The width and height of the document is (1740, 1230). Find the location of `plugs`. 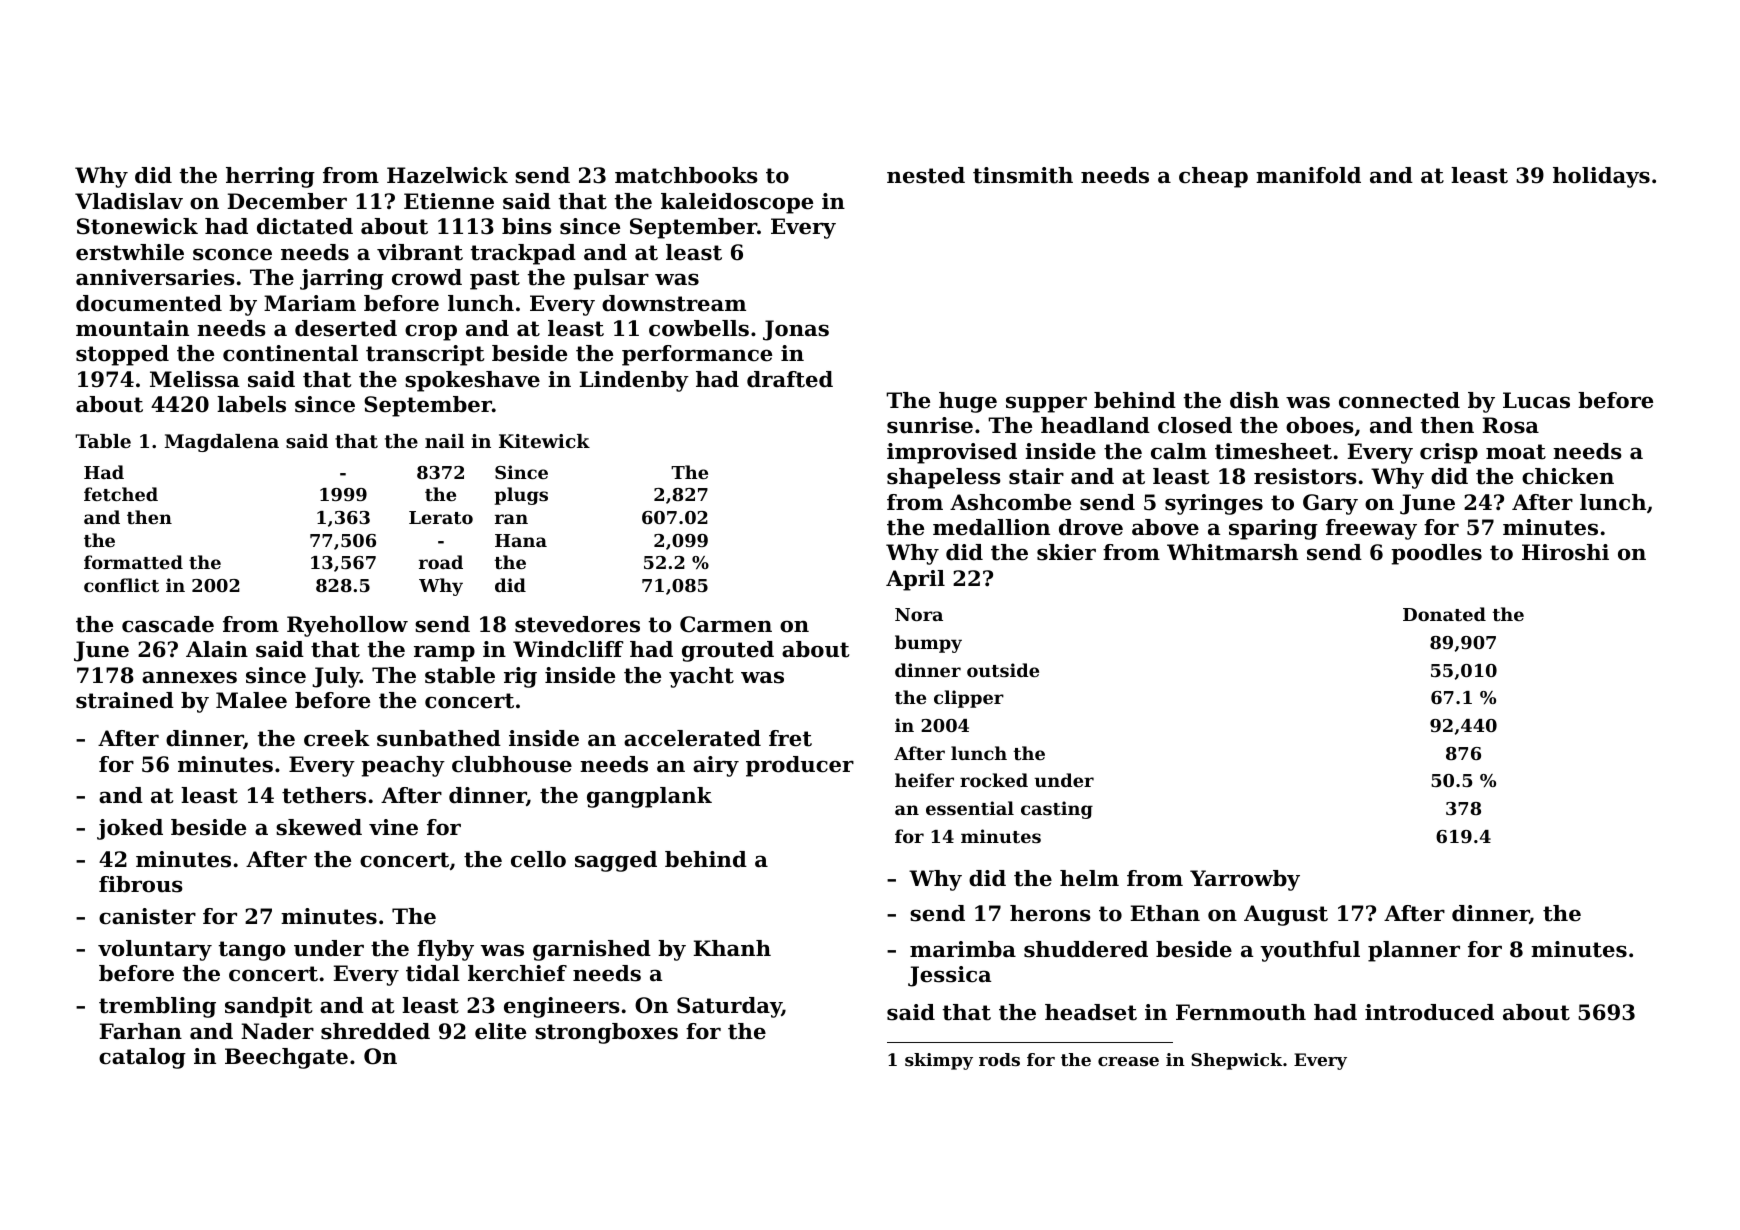

plugs is located at coordinates (521, 496).
